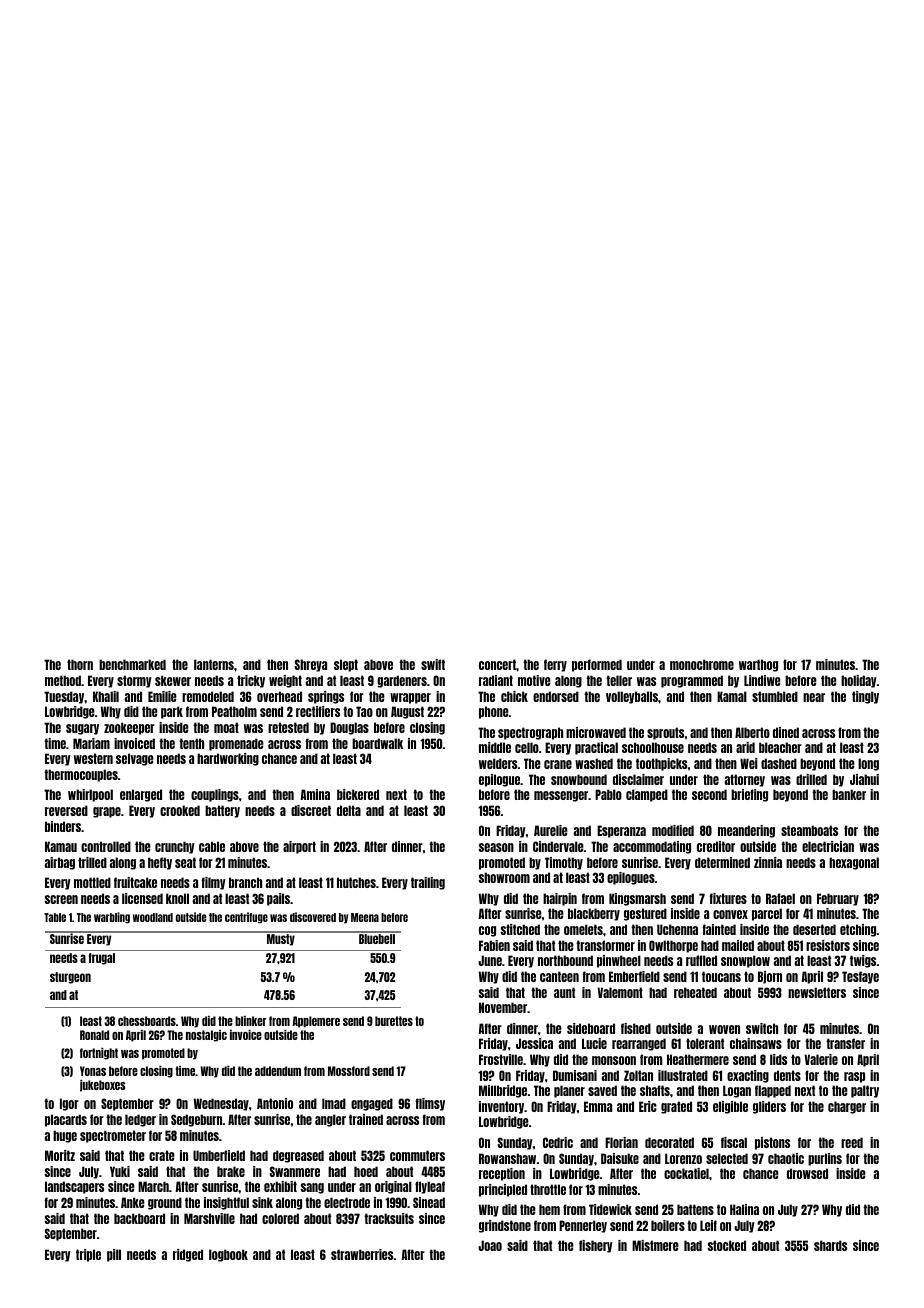  I want to click on thorn, so click(80, 664).
